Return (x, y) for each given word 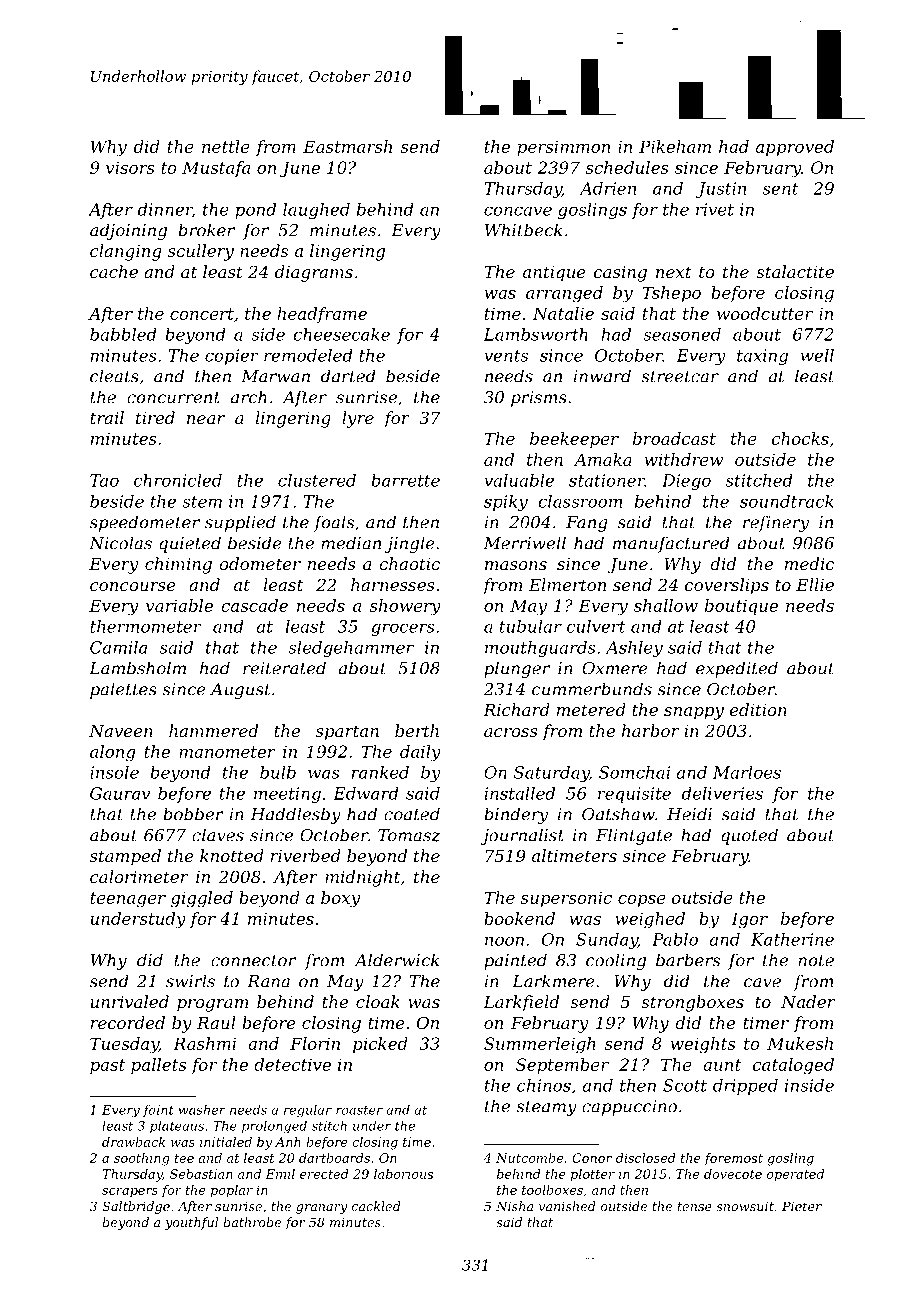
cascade (254, 605)
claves (218, 835)
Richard (516, 709)
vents (506, 356)
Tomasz (409, 835)
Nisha (514, 1206)
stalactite (795, 271)
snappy (694, 713)
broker (206, 230)
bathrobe (252, 1222)
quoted (749, 836)
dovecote (733, 1174)
